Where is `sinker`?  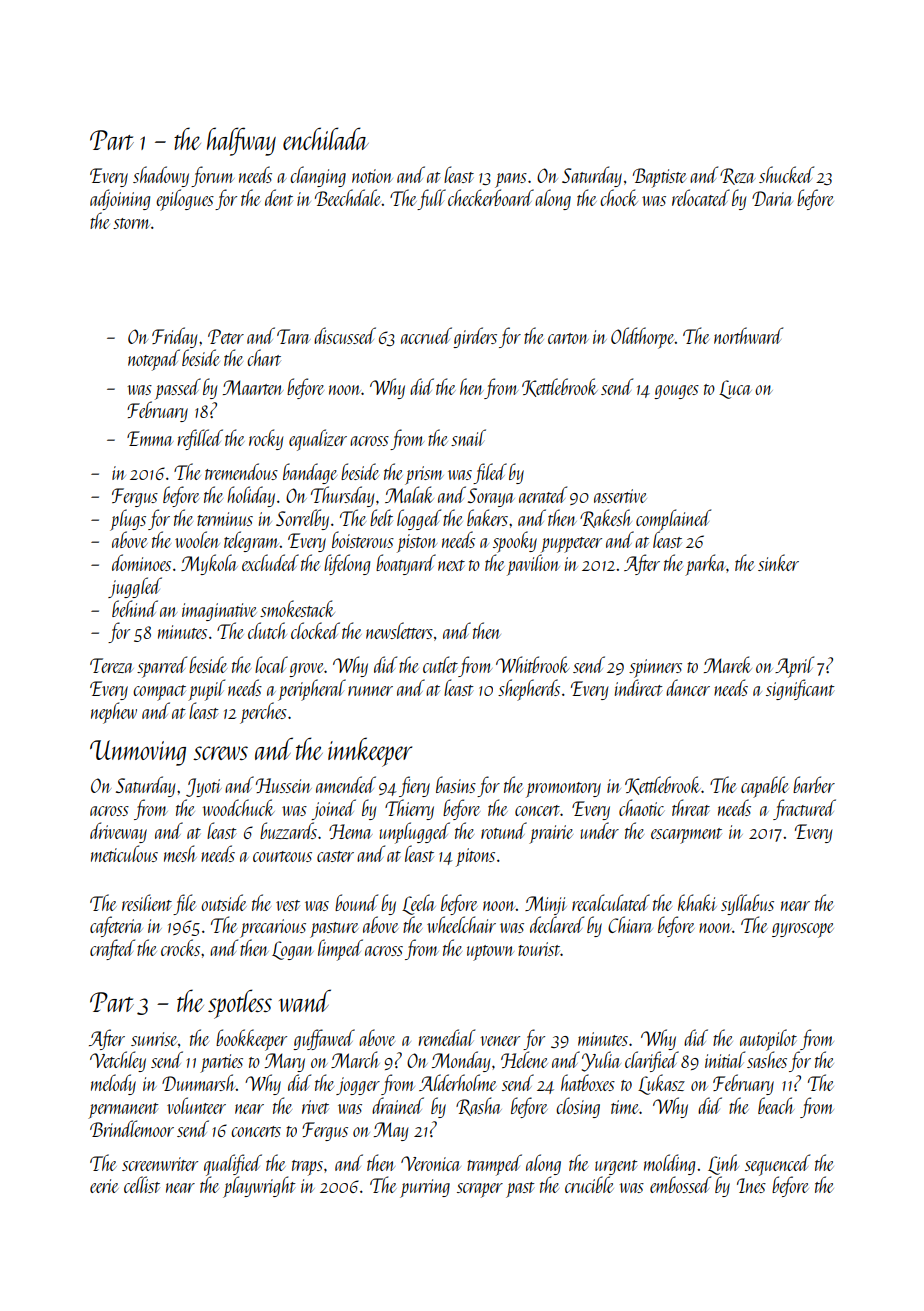 sinker is located at coordinates (778, 562).
